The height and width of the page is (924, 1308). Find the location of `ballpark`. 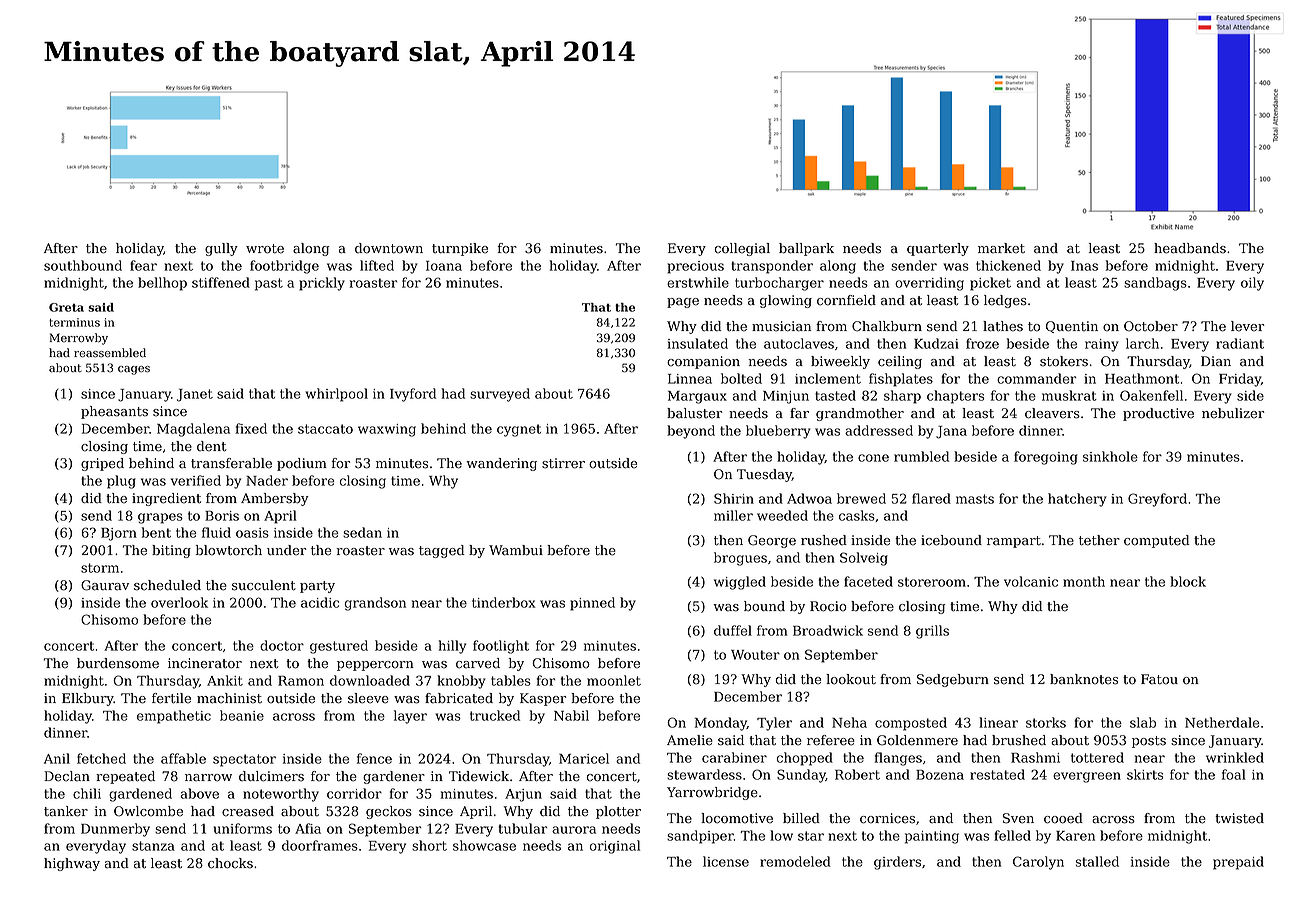

ballpark is located at coordinates (806, 249).
